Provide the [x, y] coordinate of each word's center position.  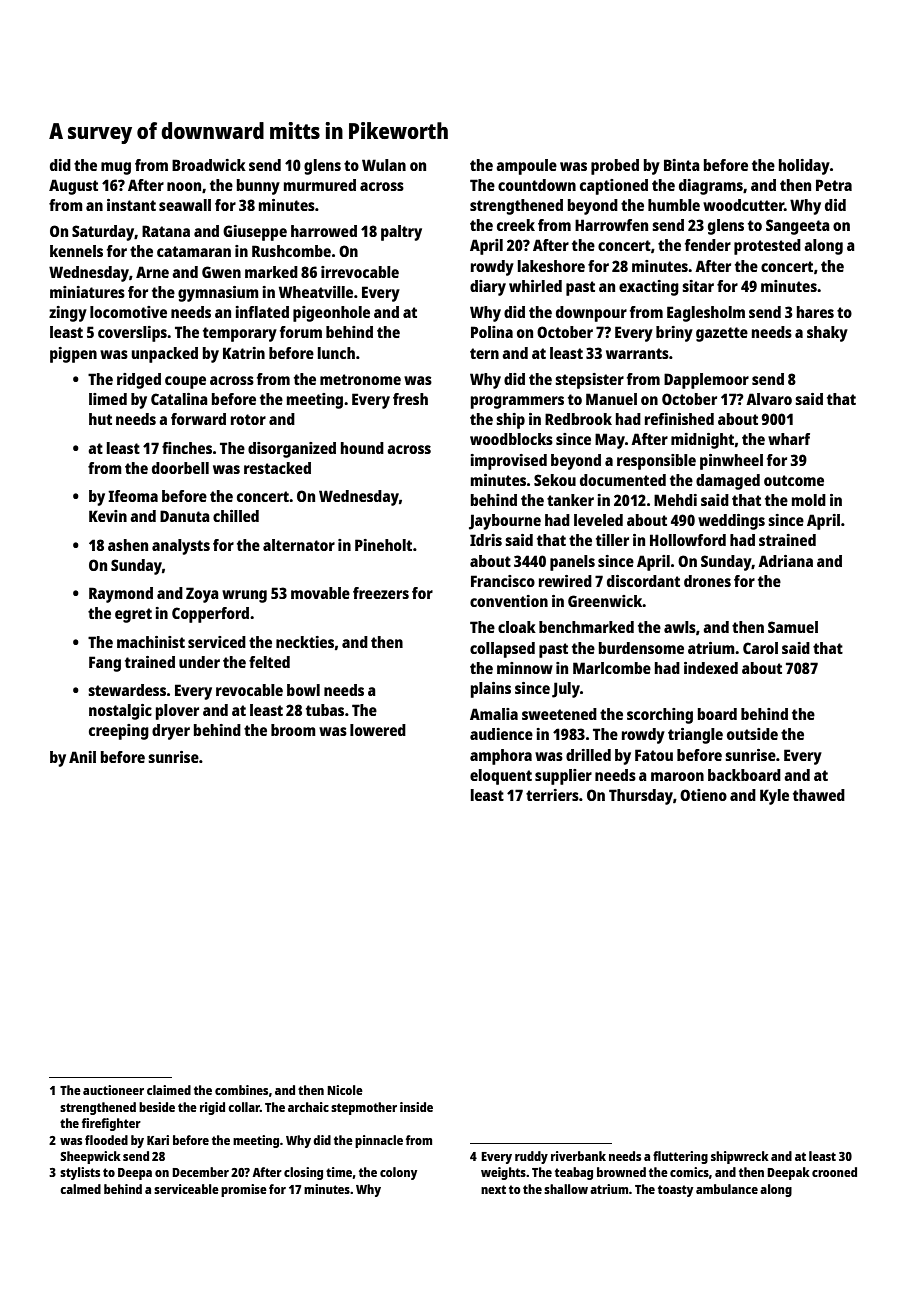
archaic [308, 1107]
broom [293, 730]
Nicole [345, 1090]
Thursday [641, 797]
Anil [82, 757]
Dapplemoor [706, 381]
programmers [517, 402]
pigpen [73, 355]
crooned [834, 1172]
